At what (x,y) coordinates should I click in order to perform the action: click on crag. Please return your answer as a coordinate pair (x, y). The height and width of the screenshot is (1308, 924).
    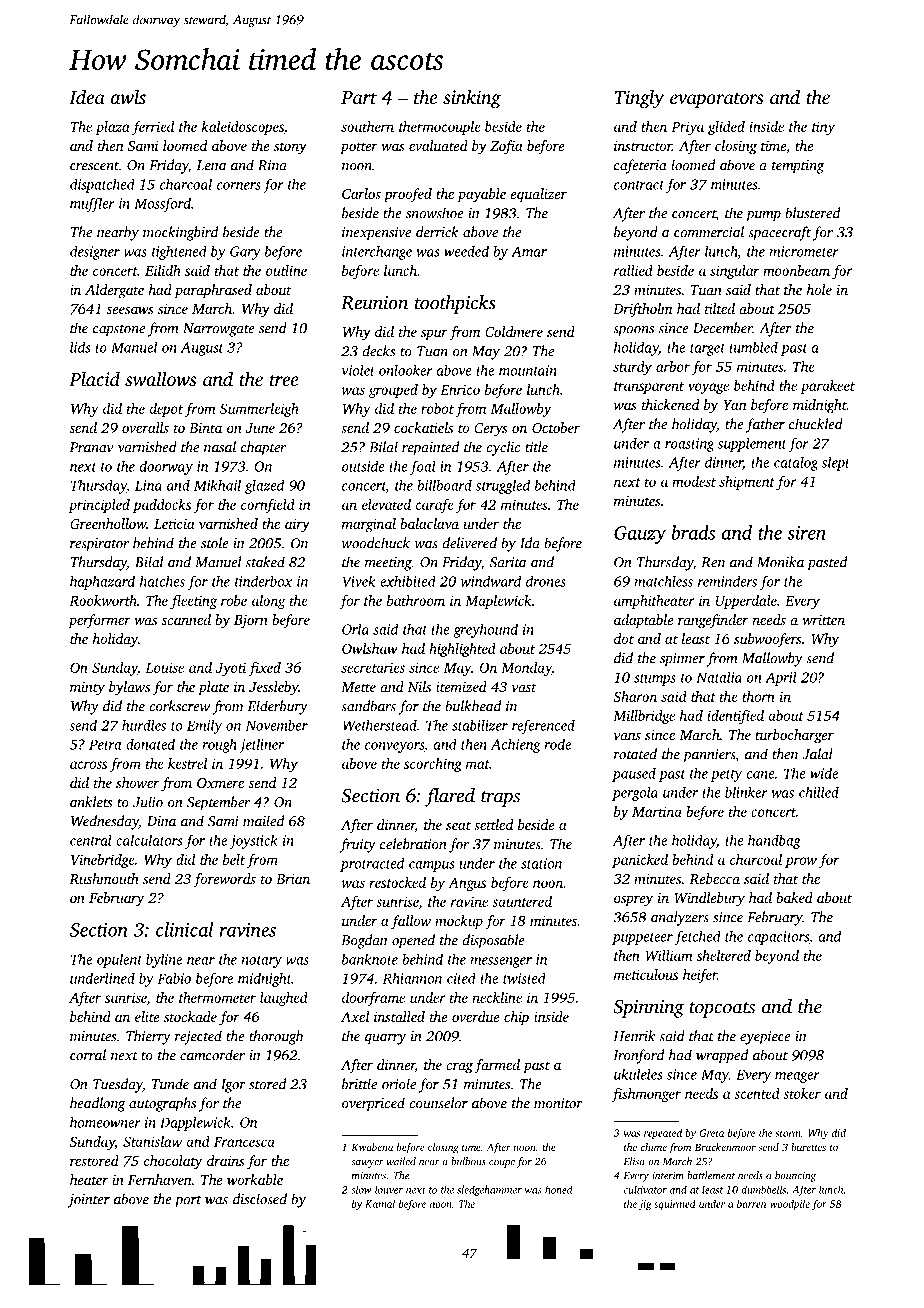
    Looking at the image, I should click on (459, 1068).
